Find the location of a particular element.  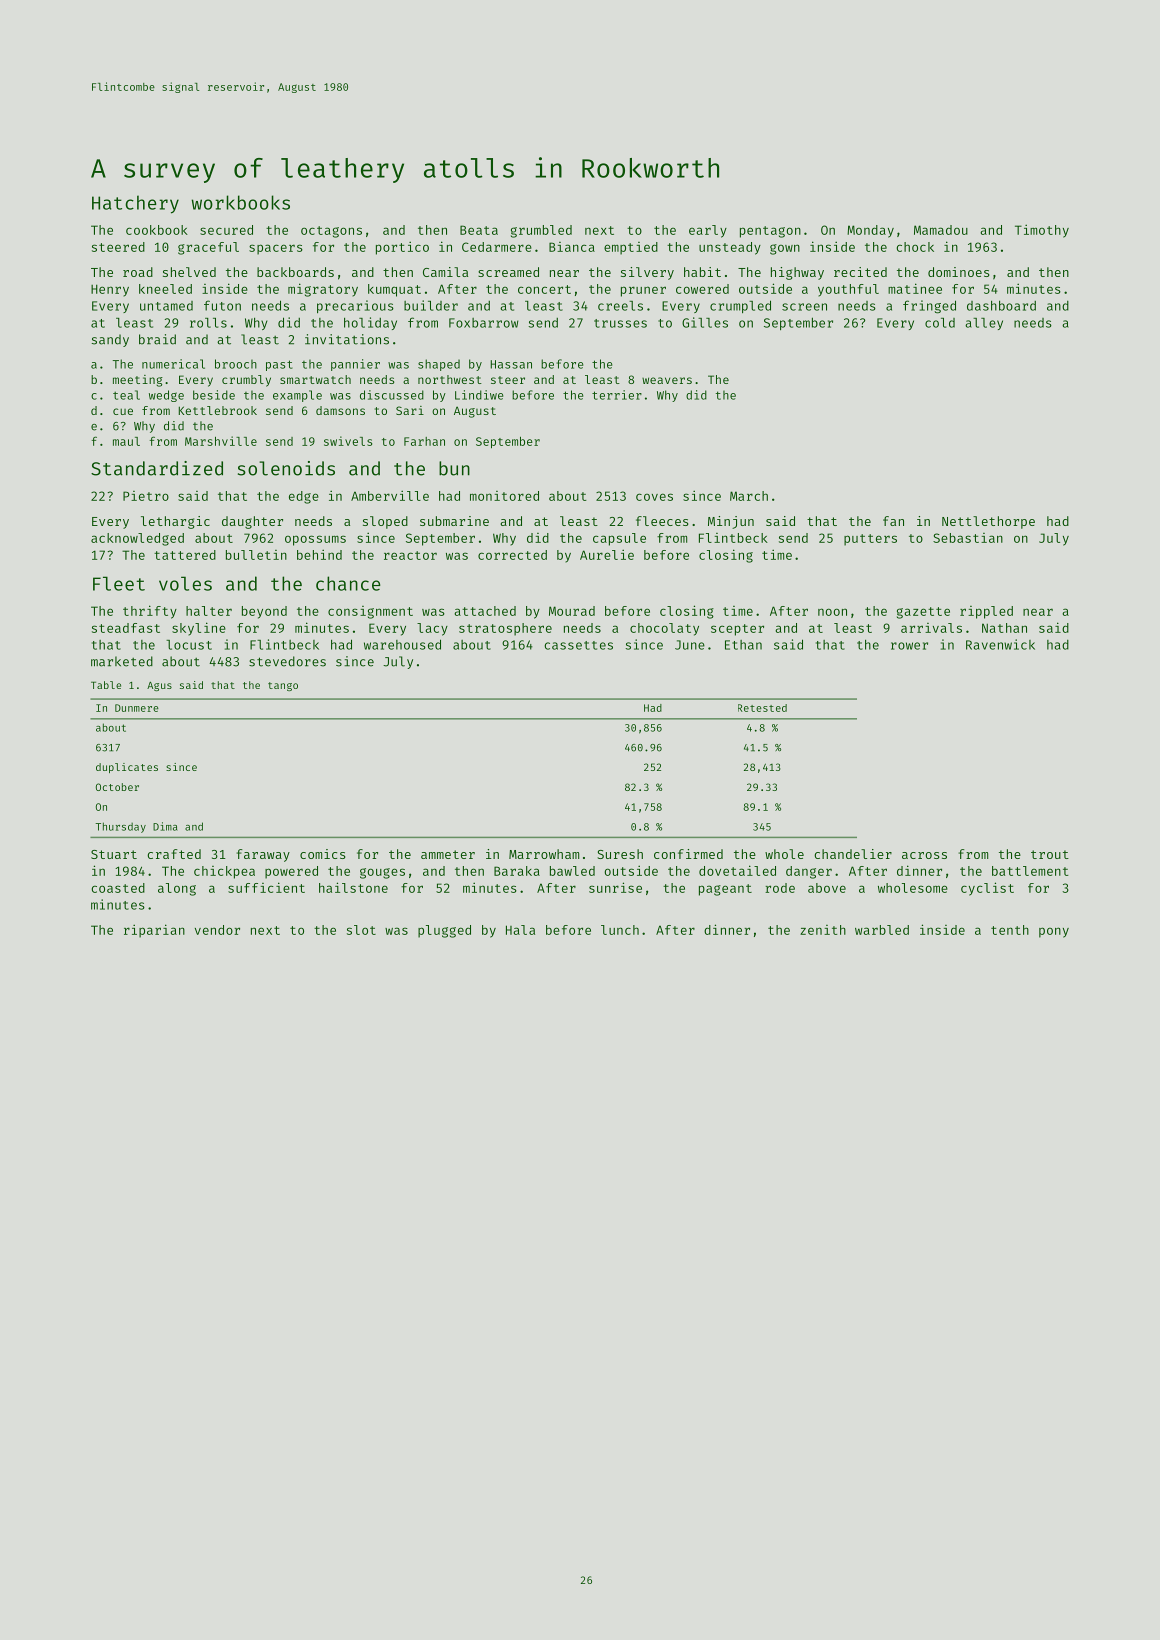

meeting is located at coordinates (138, 381).
